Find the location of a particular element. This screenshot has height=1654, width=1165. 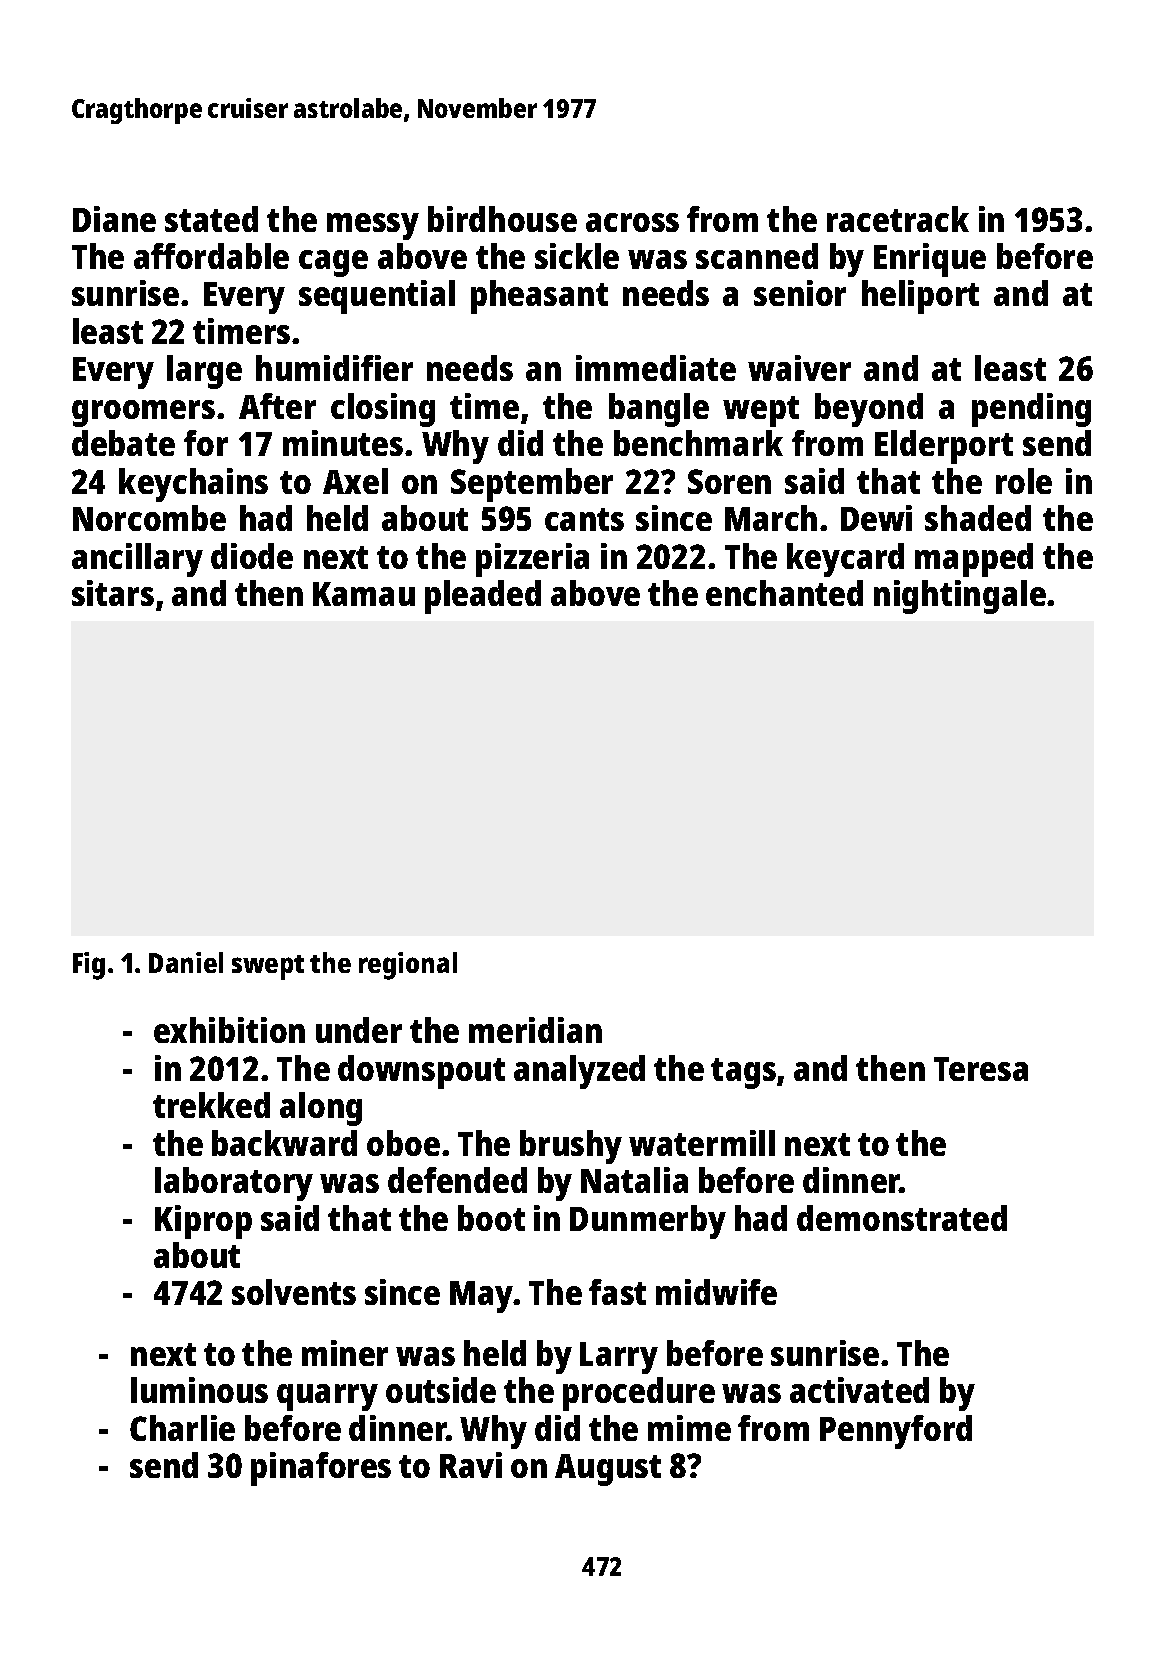

Enrique is located at coordinates (930, 260).
